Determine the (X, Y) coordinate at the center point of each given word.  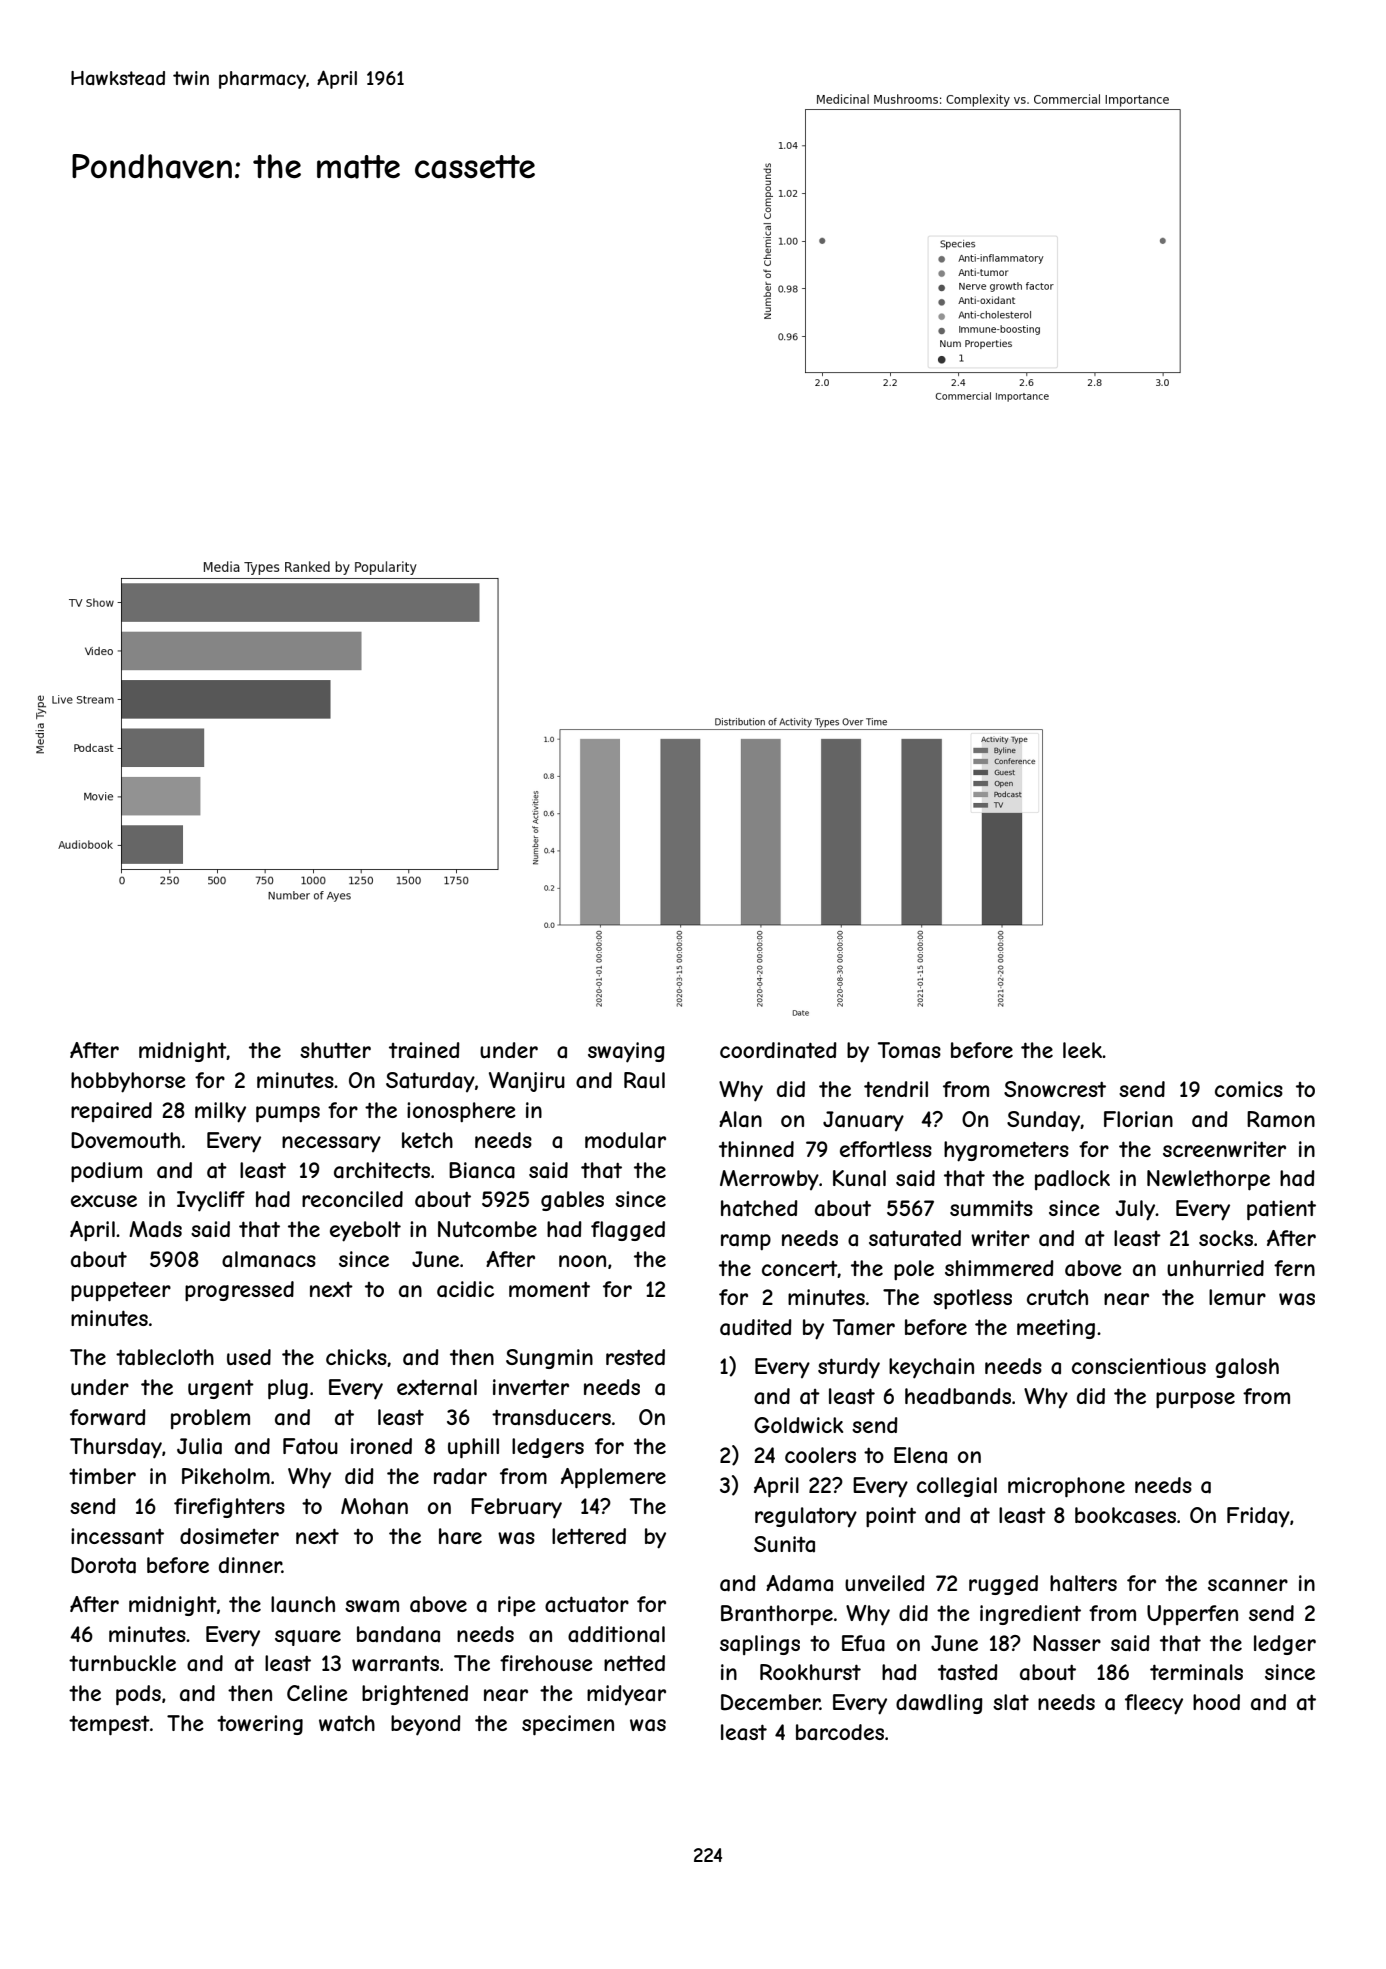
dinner (250, 1565)
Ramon (1281, 1119)
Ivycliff (211, 1201)
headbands (958, 1396)
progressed (239, 1291)
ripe (517, 1606)
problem (210, 1419)
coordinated (778, 1050)
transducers (551, 1417)
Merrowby (769, 1180)
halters (1083, 1583)
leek (1082, 1050)
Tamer (864, 1327)
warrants (395, 1663)
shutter (335, 1050)
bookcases (1125, 1515)
